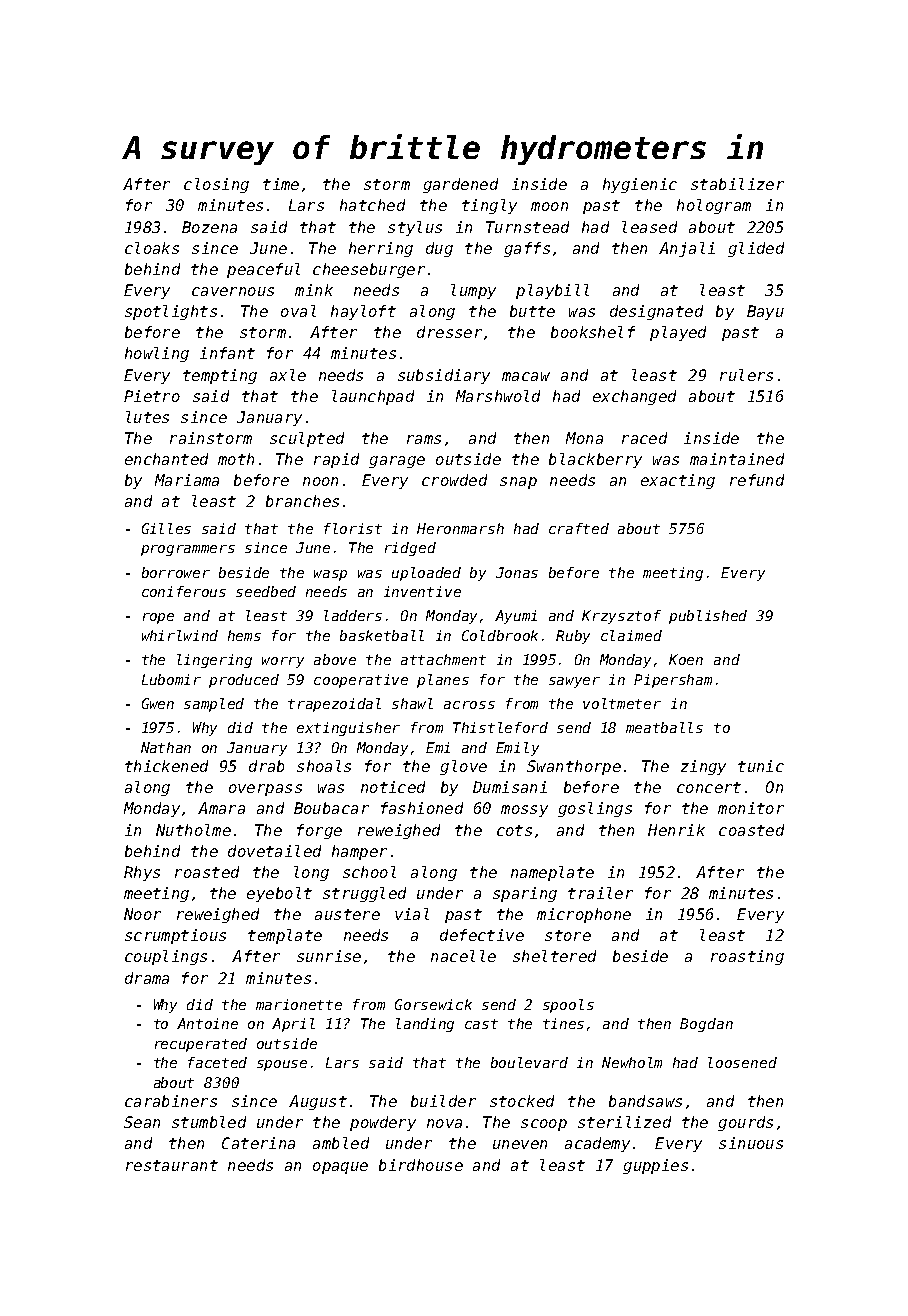  I want to click on programmers, so click(188, 550).
